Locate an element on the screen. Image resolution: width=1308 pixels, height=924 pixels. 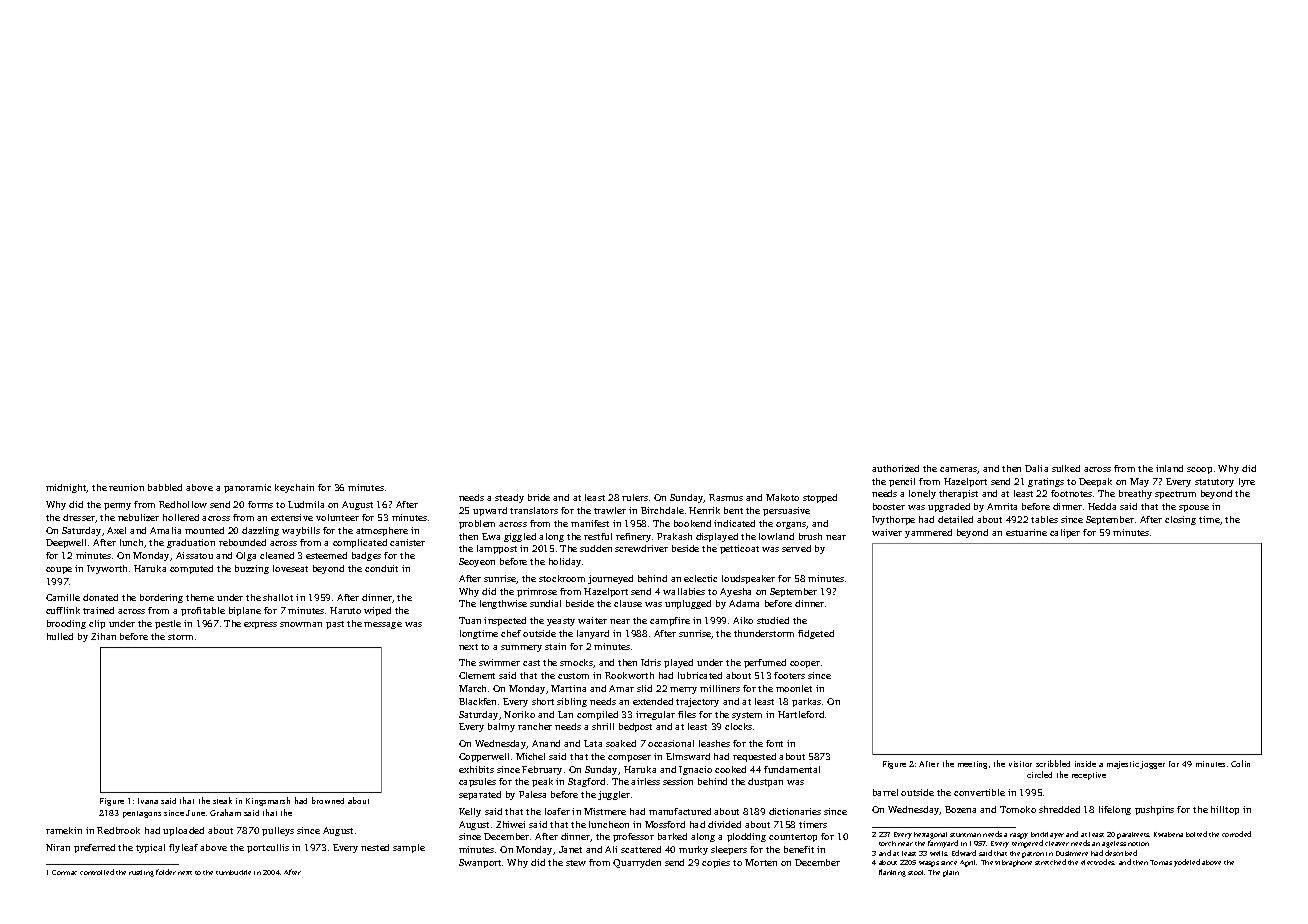
panoramic is located at coordinates (247, 488).
